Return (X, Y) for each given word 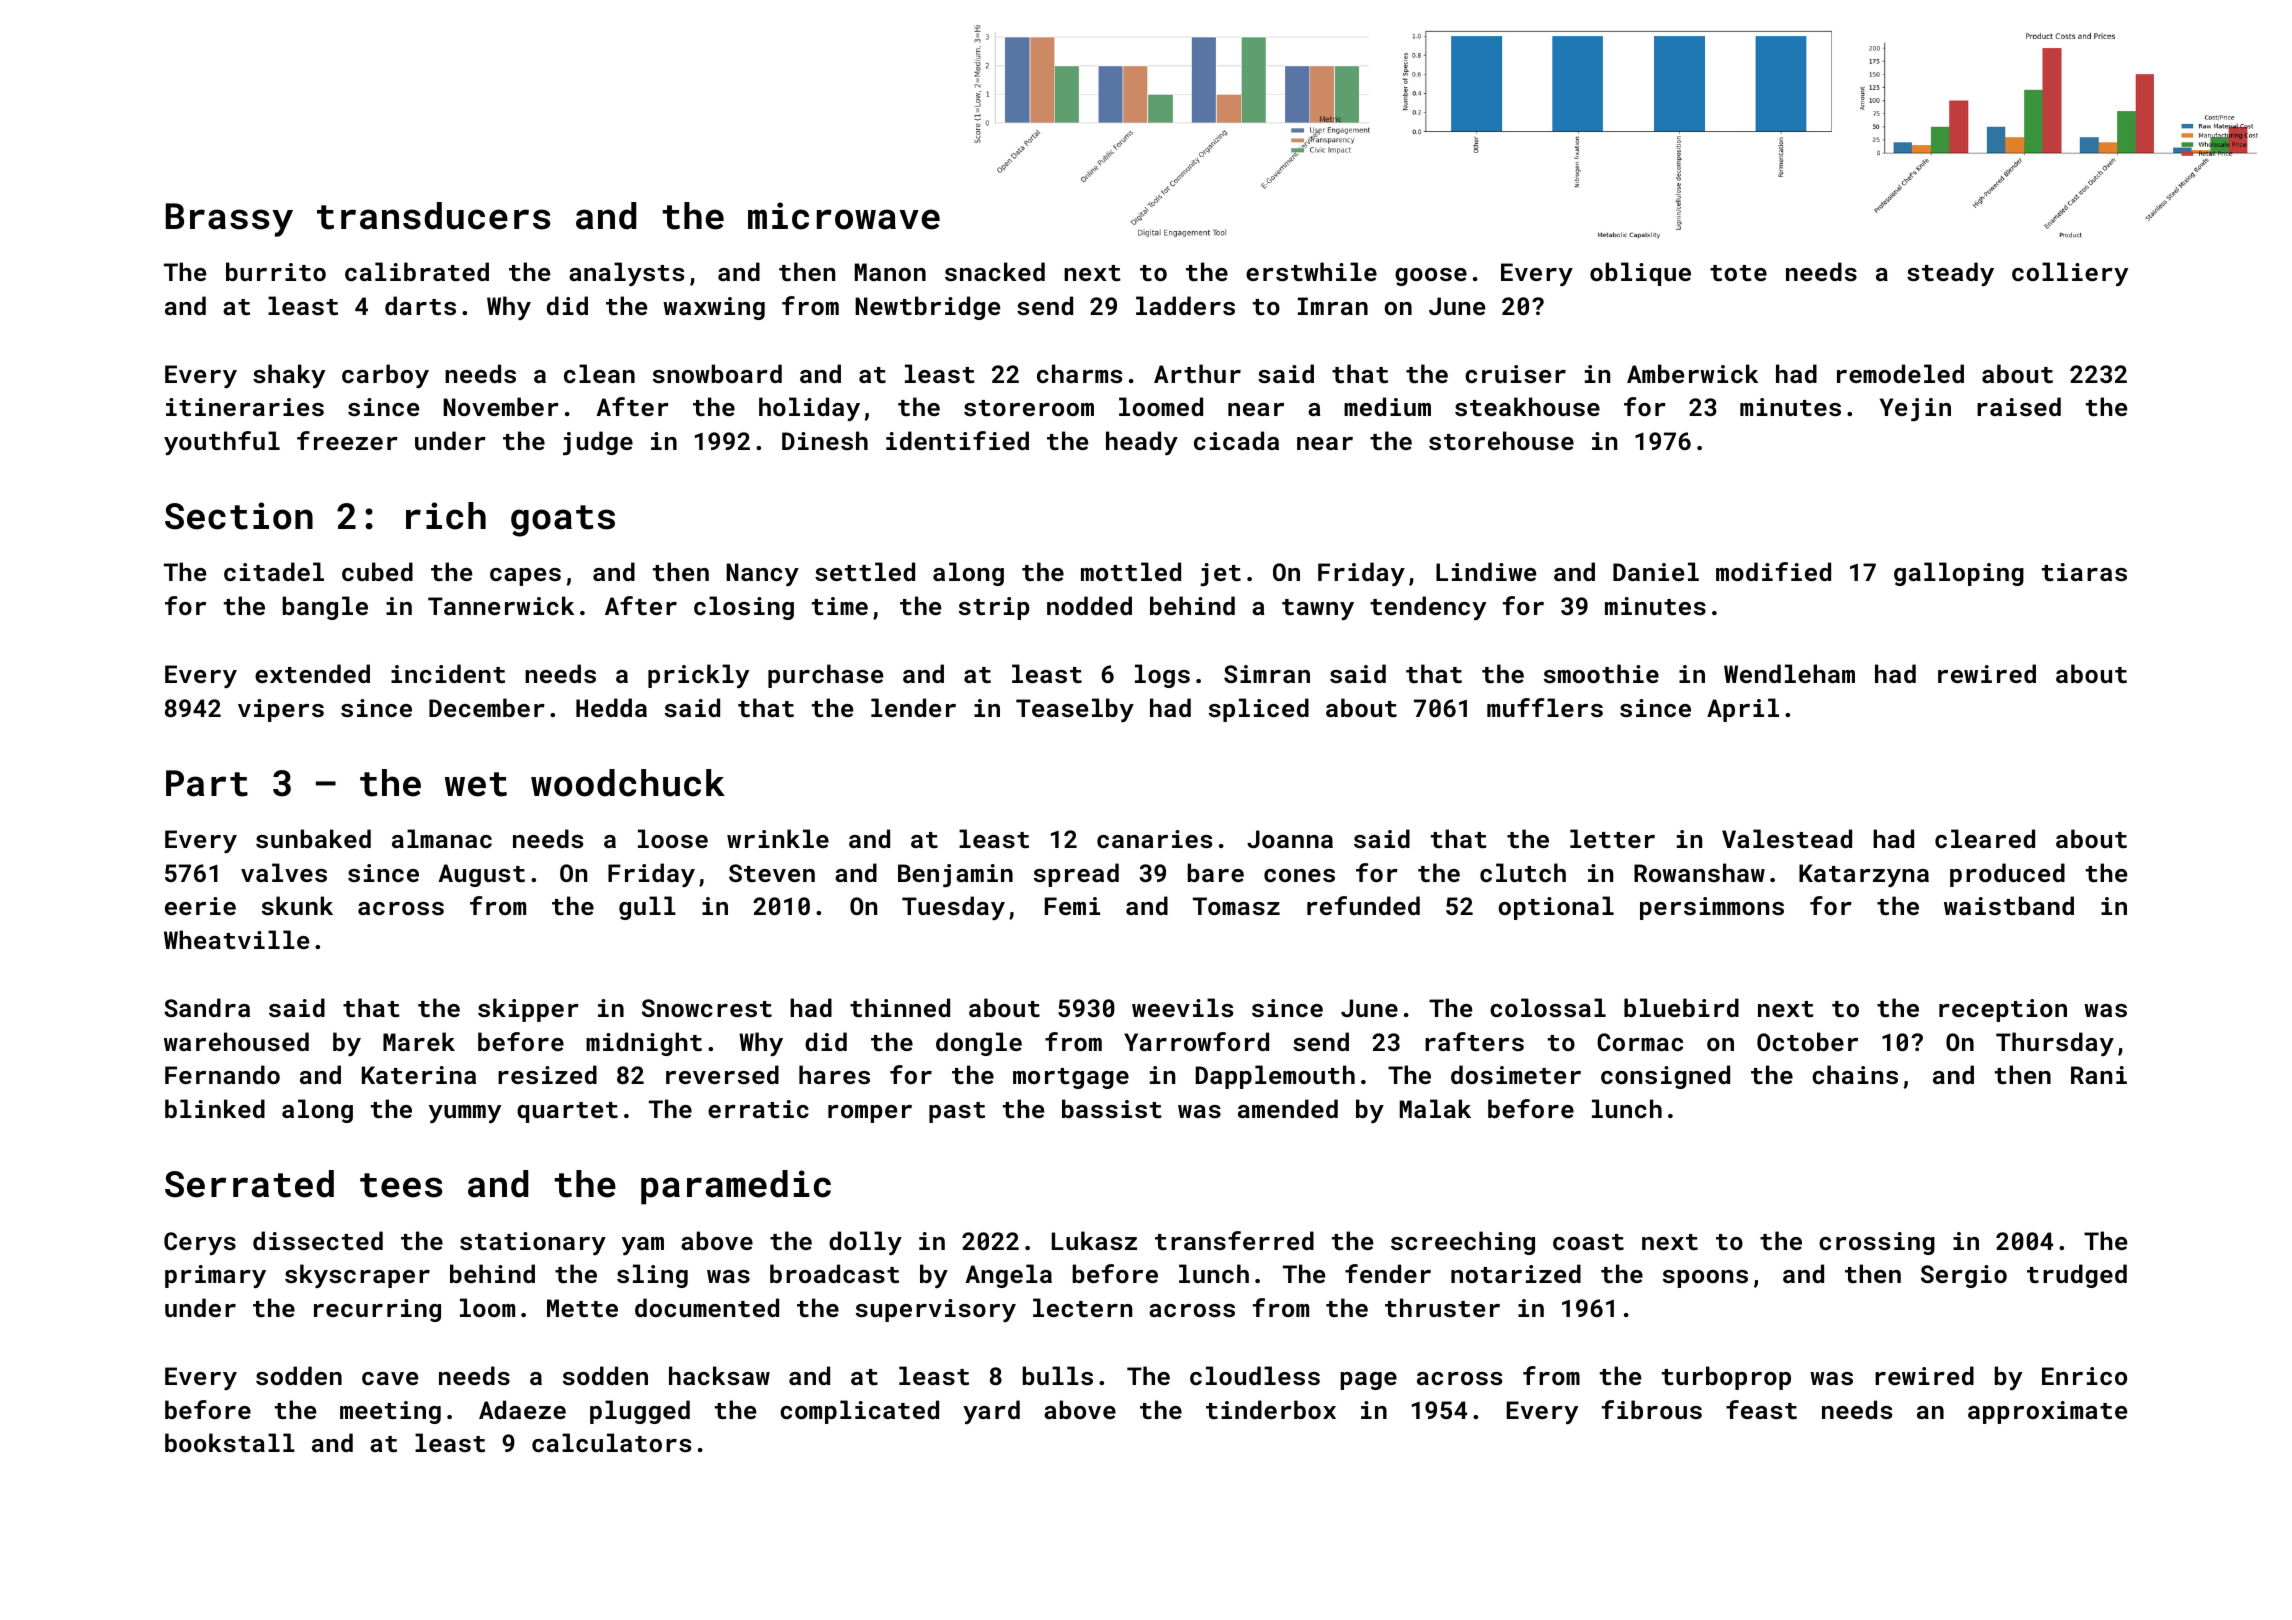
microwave (844, 216)
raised (2019, 406)
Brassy (229, 220)
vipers (281, 710)
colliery (2070, 274)
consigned (1665, 1077)
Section (239, 516)
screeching (1463, 1243)
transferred (1234, 1240)
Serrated (249, 1184)
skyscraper (357, 1276)
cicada (1236, 440)
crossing (1877, 1243)
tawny (1318, 609)
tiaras (2084, 572)
